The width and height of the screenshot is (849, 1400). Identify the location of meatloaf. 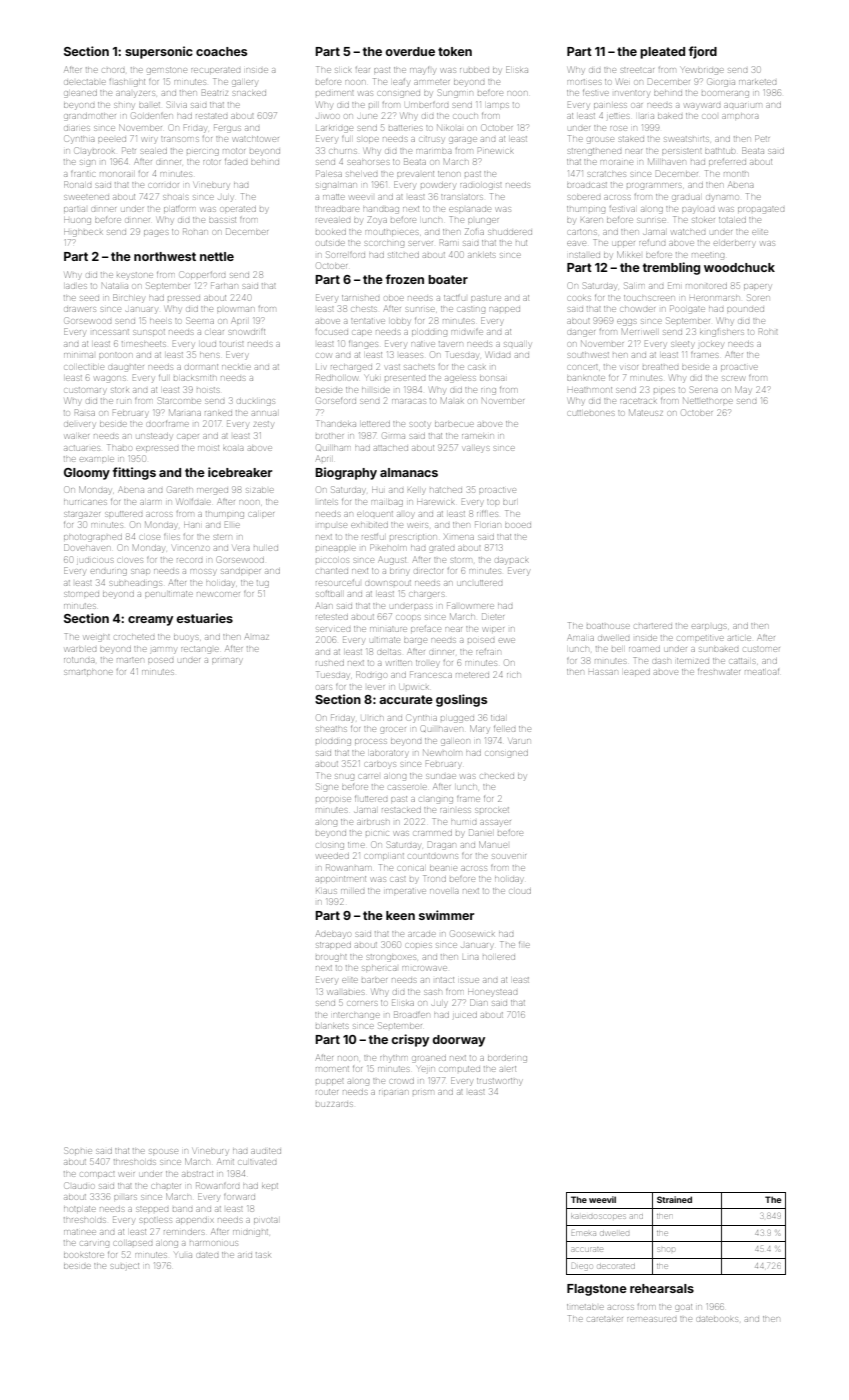
(762, 672).
